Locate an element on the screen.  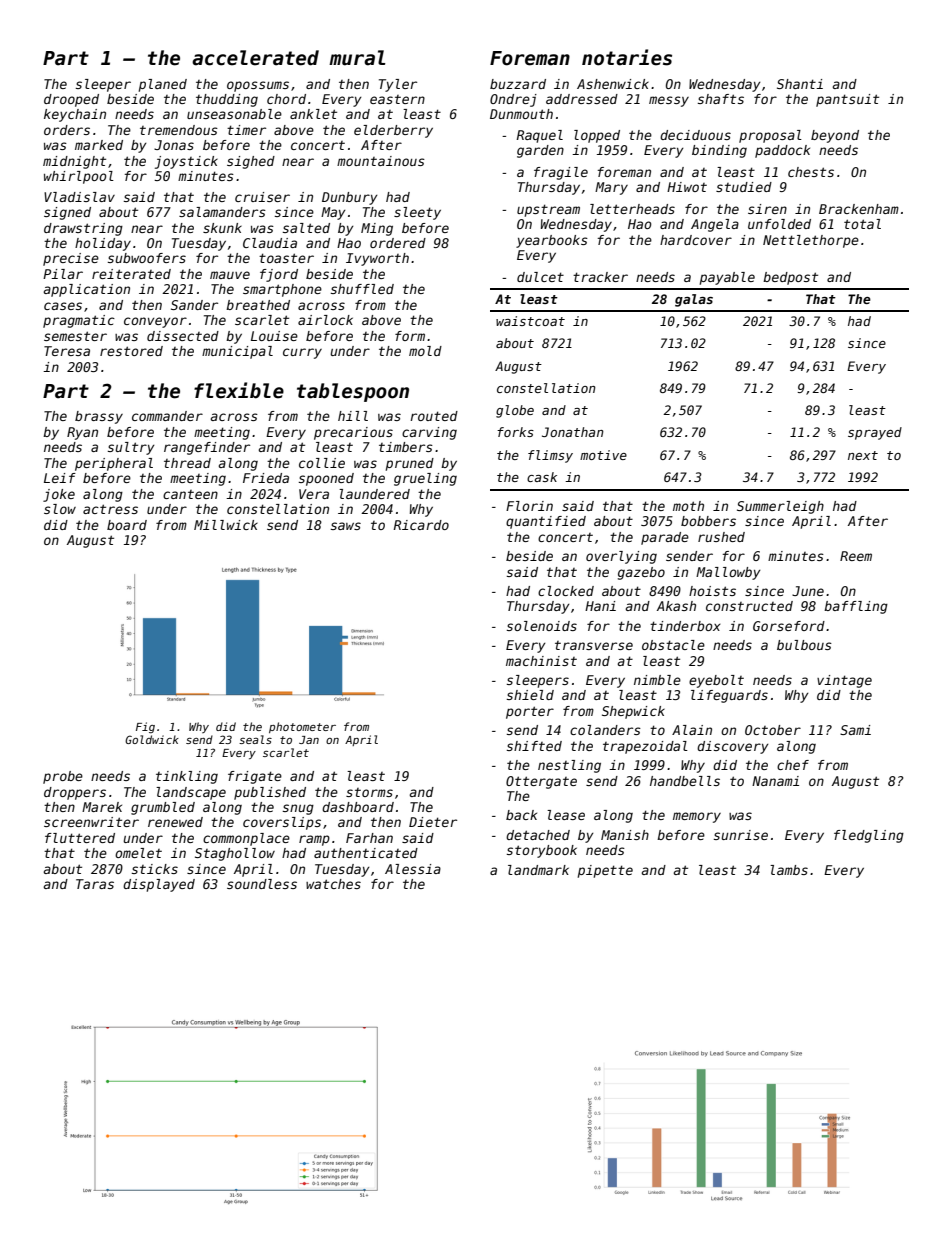
rushed is located at coordinates (721, 537).
